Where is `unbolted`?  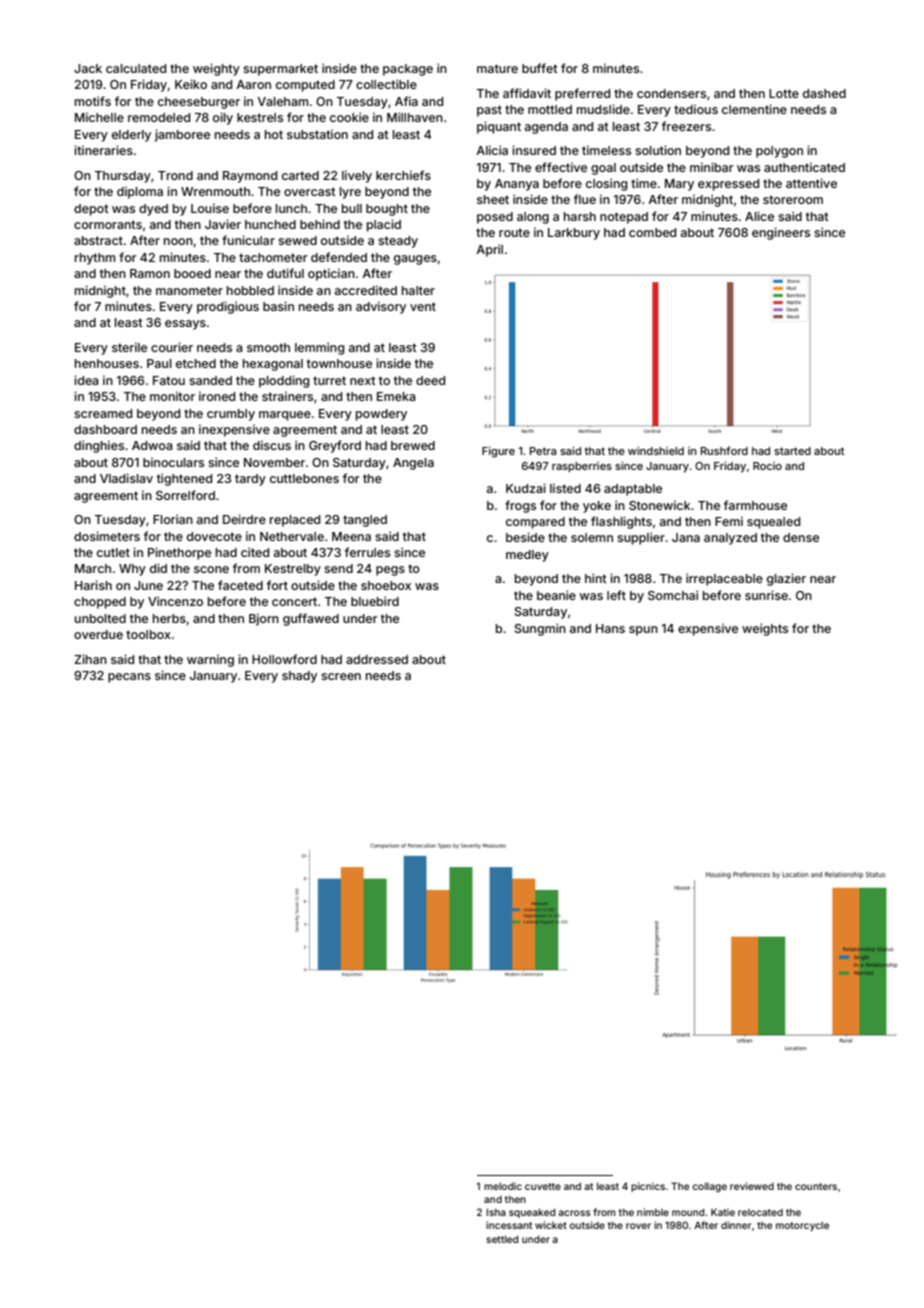
unbolted is located at coordinates (100, 618).
